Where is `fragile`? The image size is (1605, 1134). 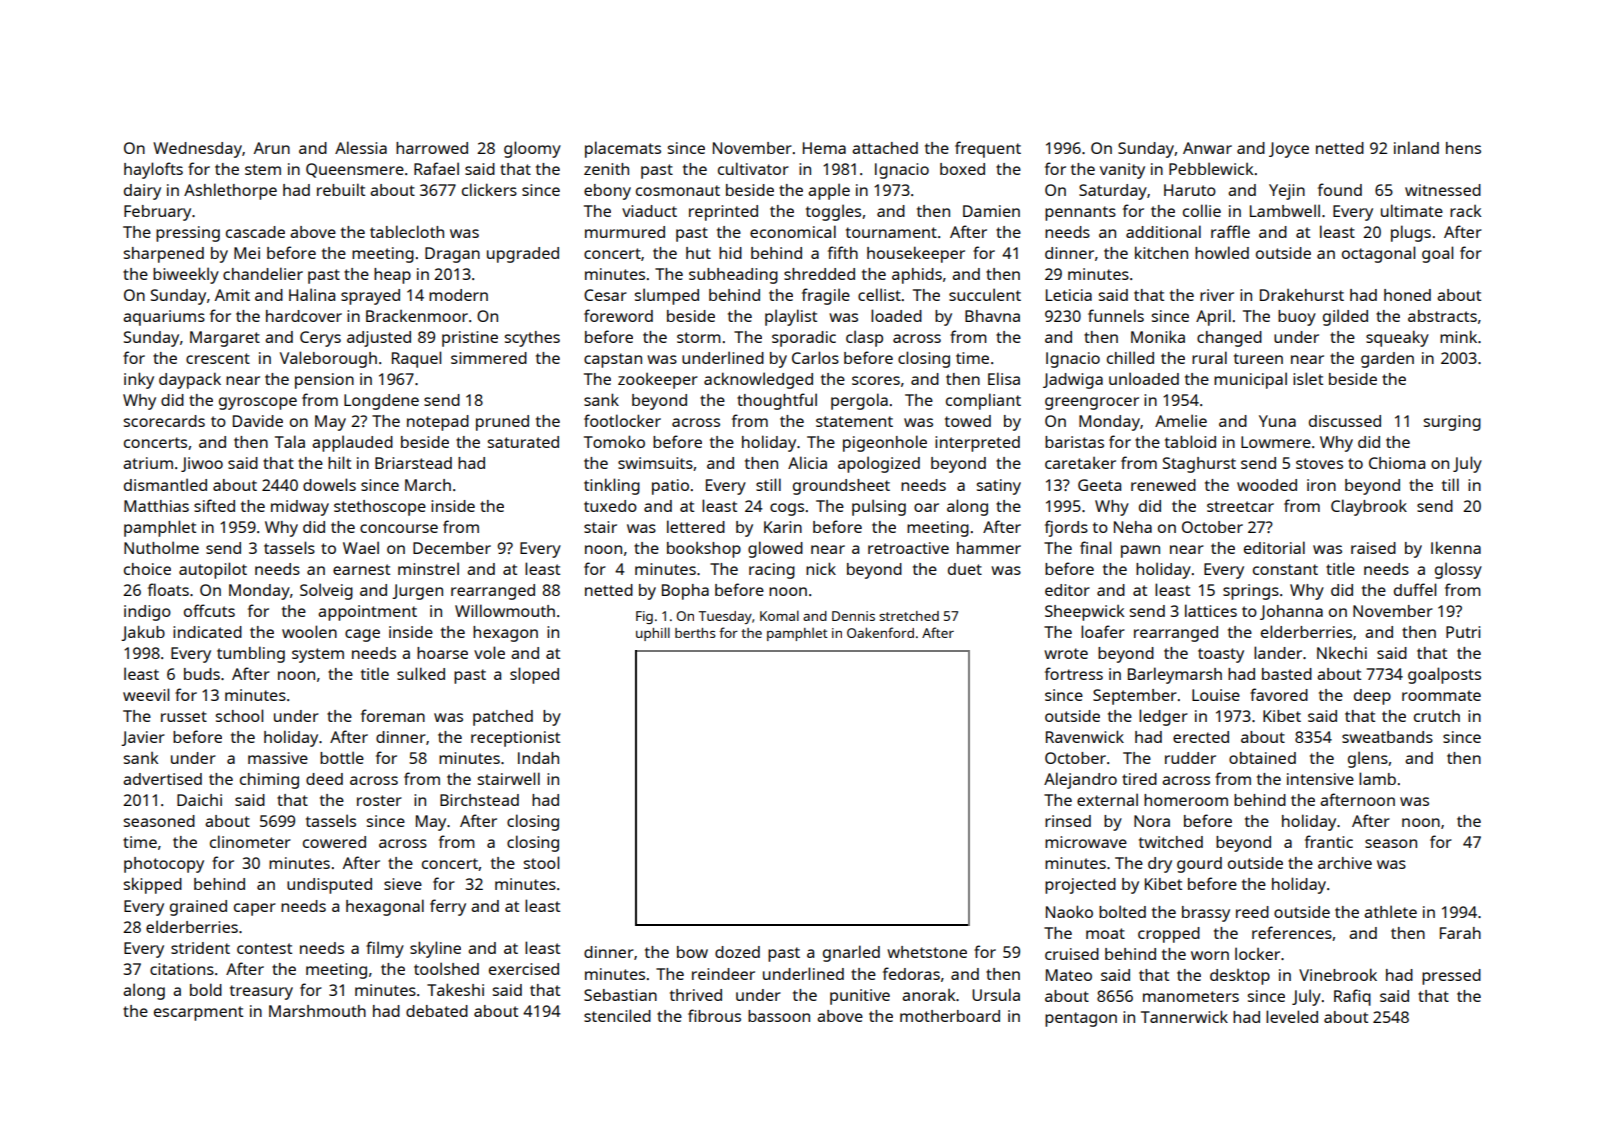
fragile is located at coordinates (826, 296).
